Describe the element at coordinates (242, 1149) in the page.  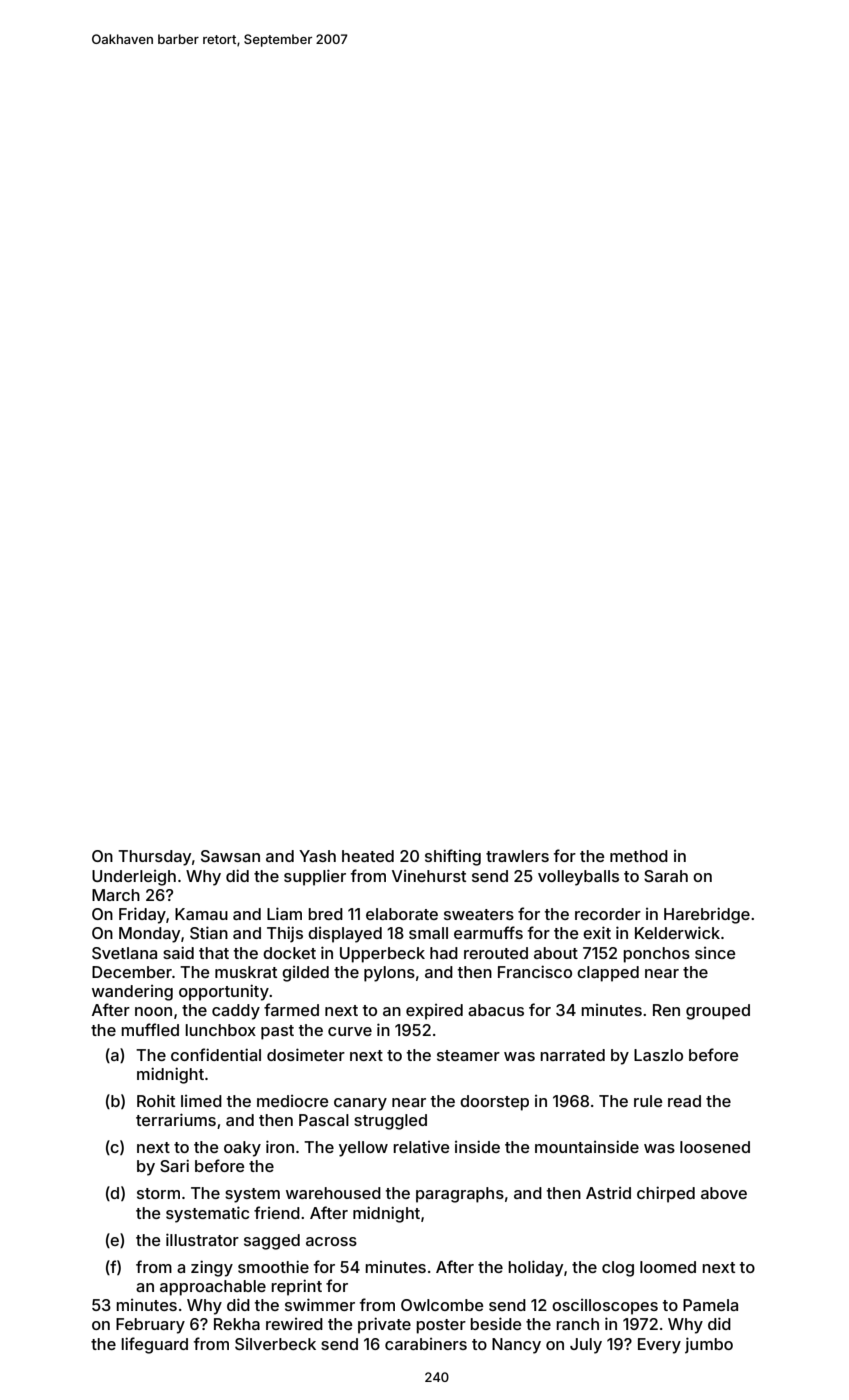
I see `oaky` at that location.
